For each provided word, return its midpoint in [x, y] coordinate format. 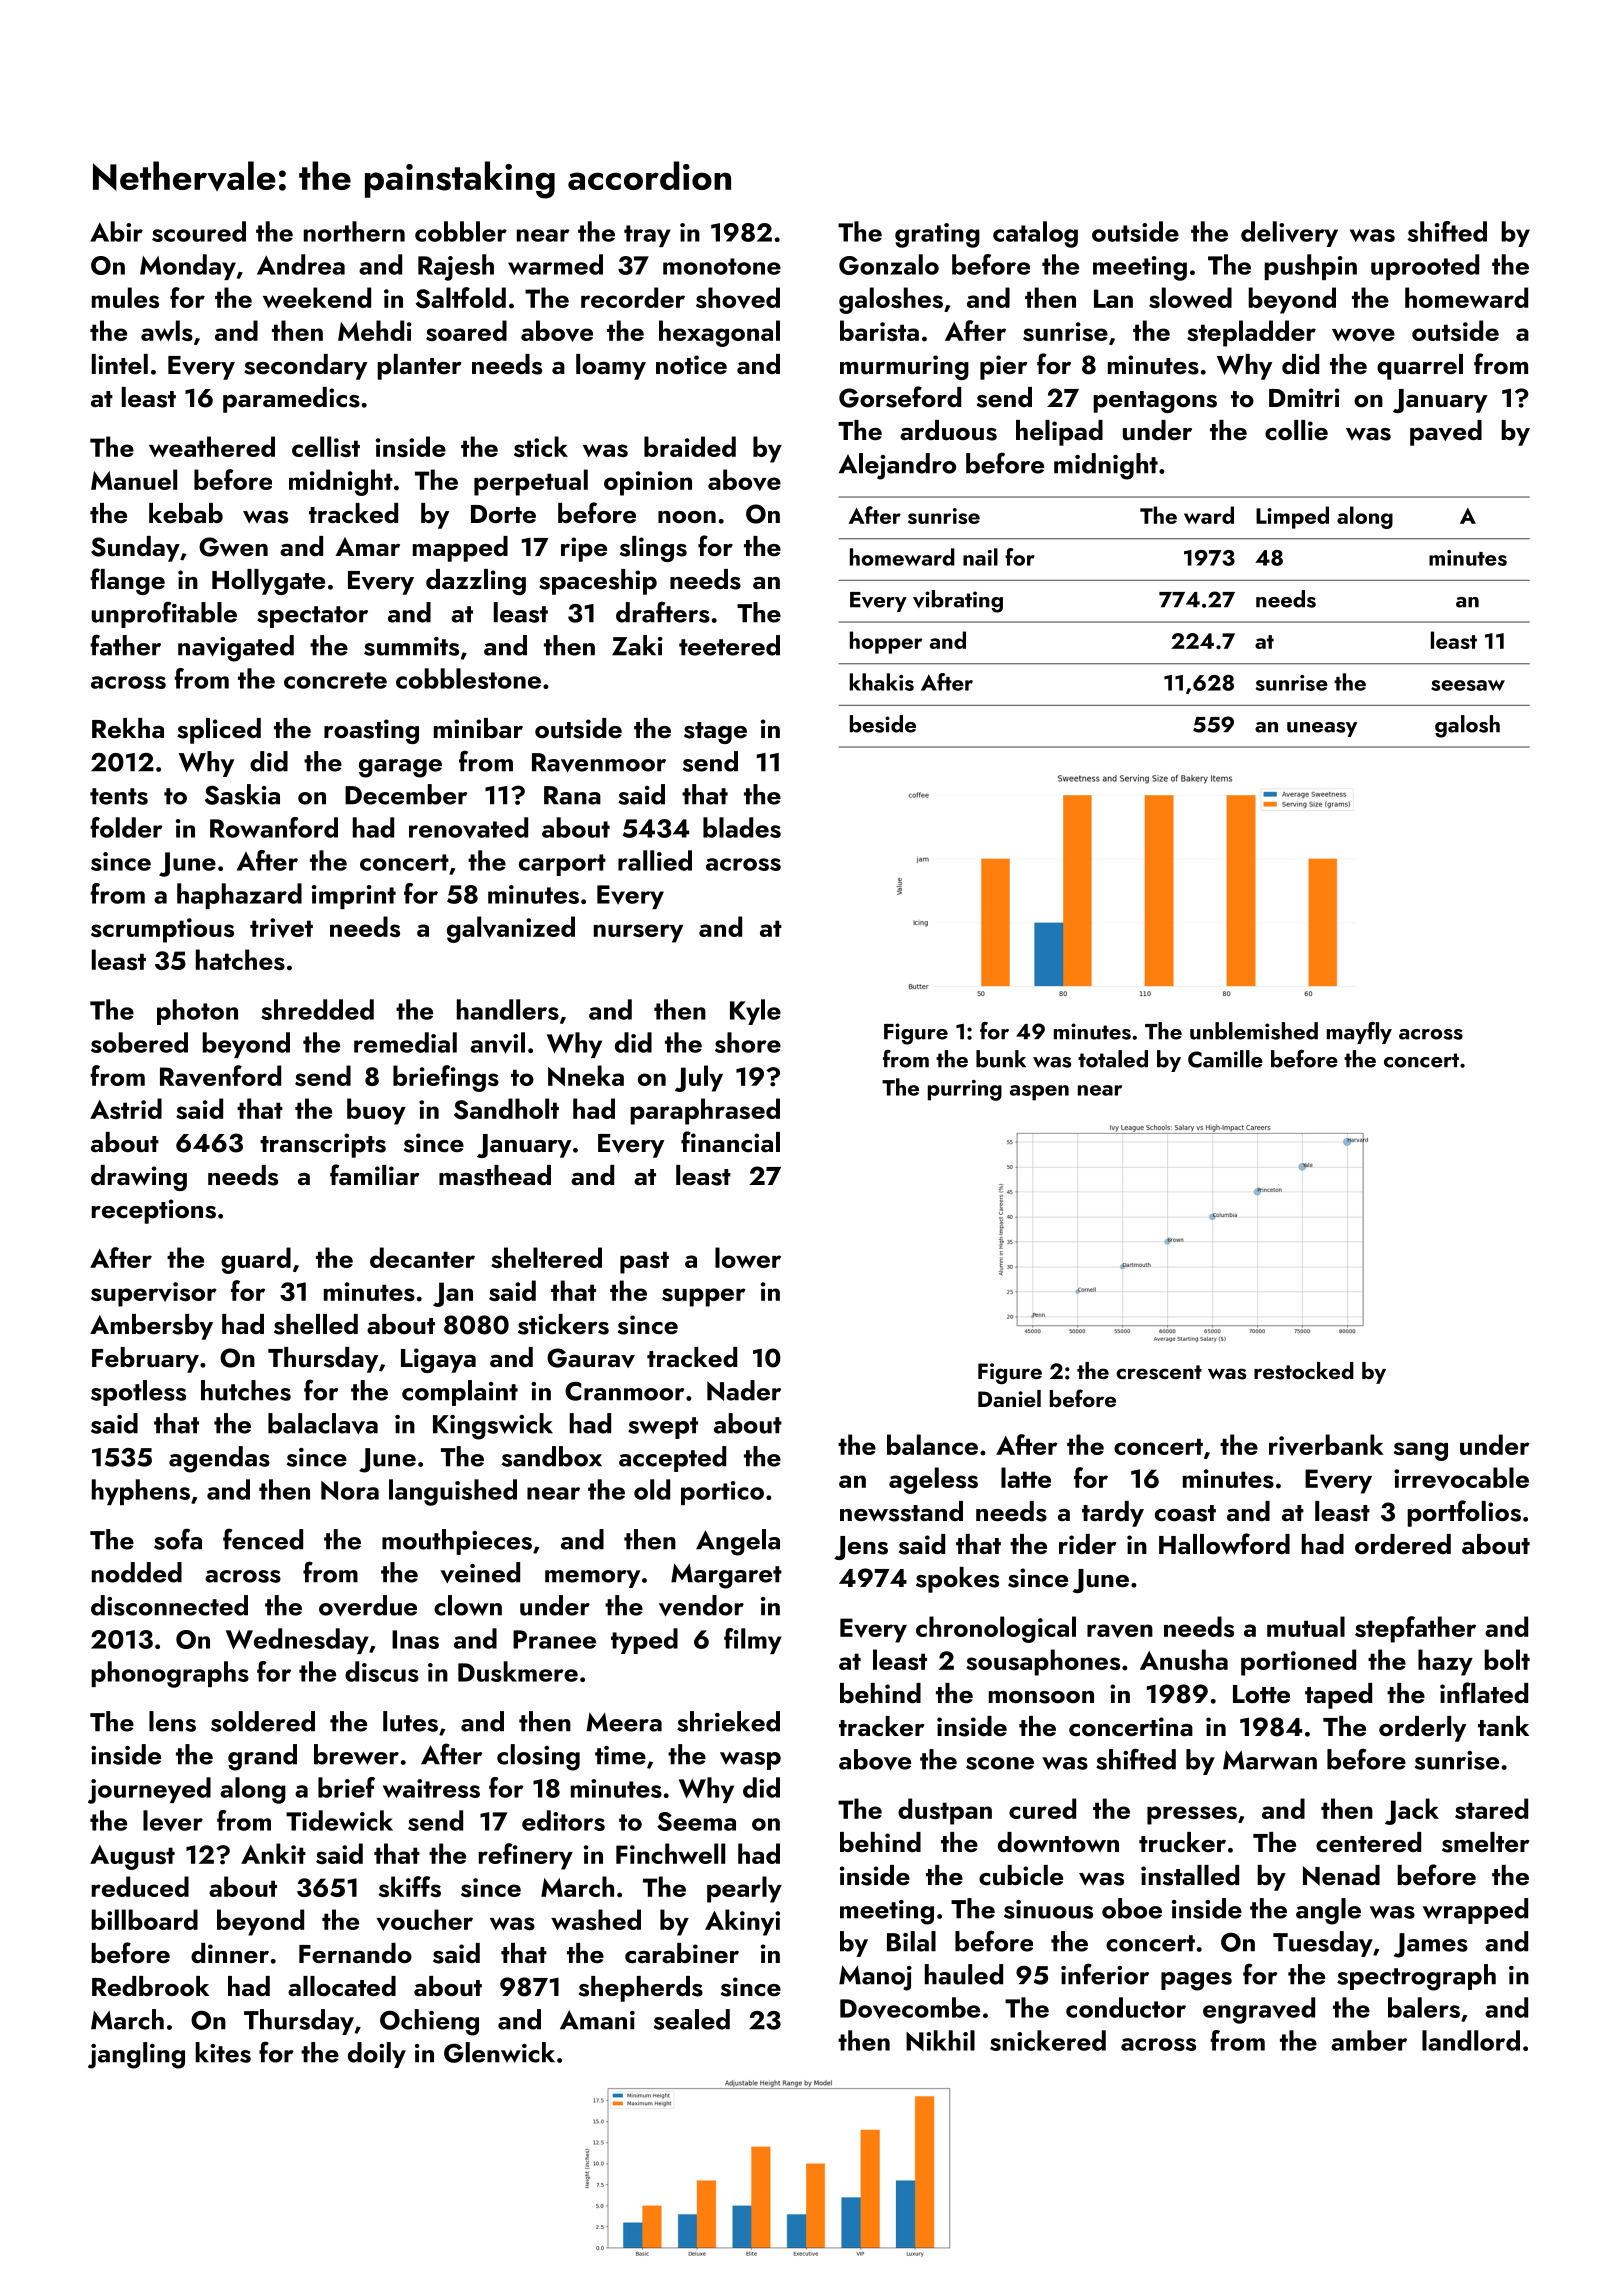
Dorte [503, 514]
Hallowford [1224, 1544]
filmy [753, 1641]
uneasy [1322, 729]
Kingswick [493, 1426]
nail [980, 557]
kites [223, 2052]
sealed [692, 2019]
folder [126, 827]
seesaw [1468, 685]
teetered [729, 645]
